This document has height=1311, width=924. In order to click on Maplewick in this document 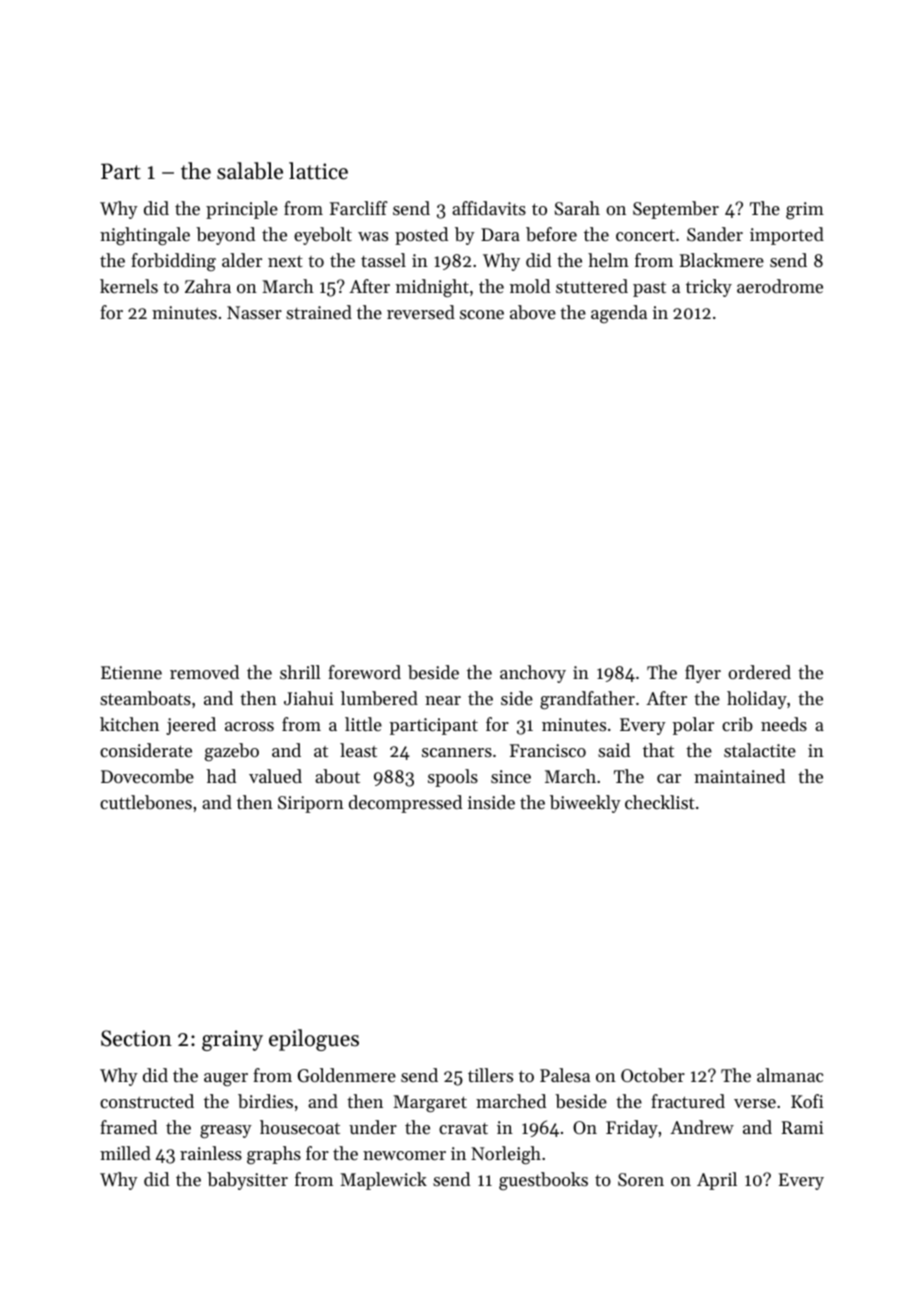, I will do `click(383, 1181)`.
